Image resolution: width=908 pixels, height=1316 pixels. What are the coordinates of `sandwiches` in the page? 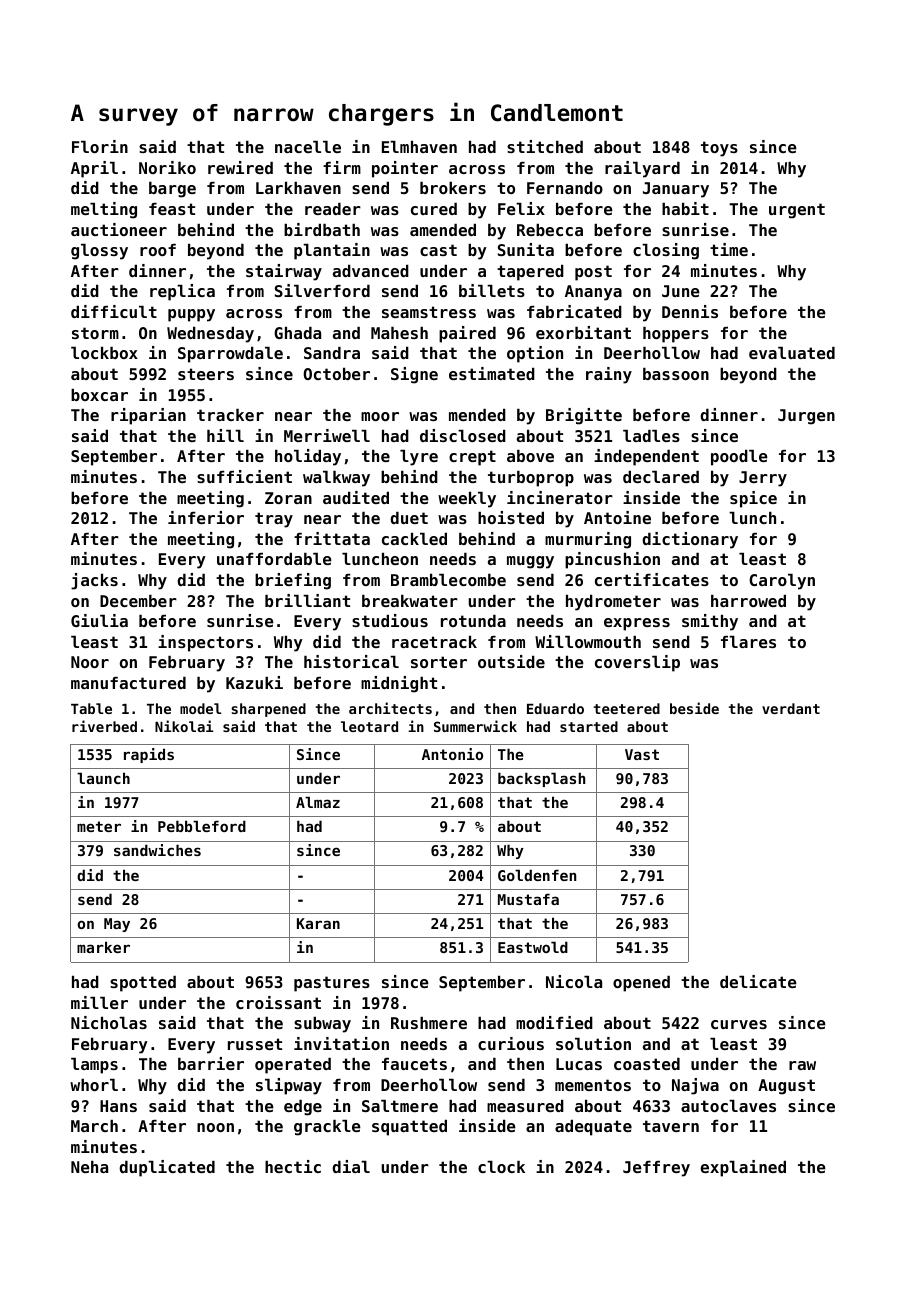 It's located at (157, 850).
